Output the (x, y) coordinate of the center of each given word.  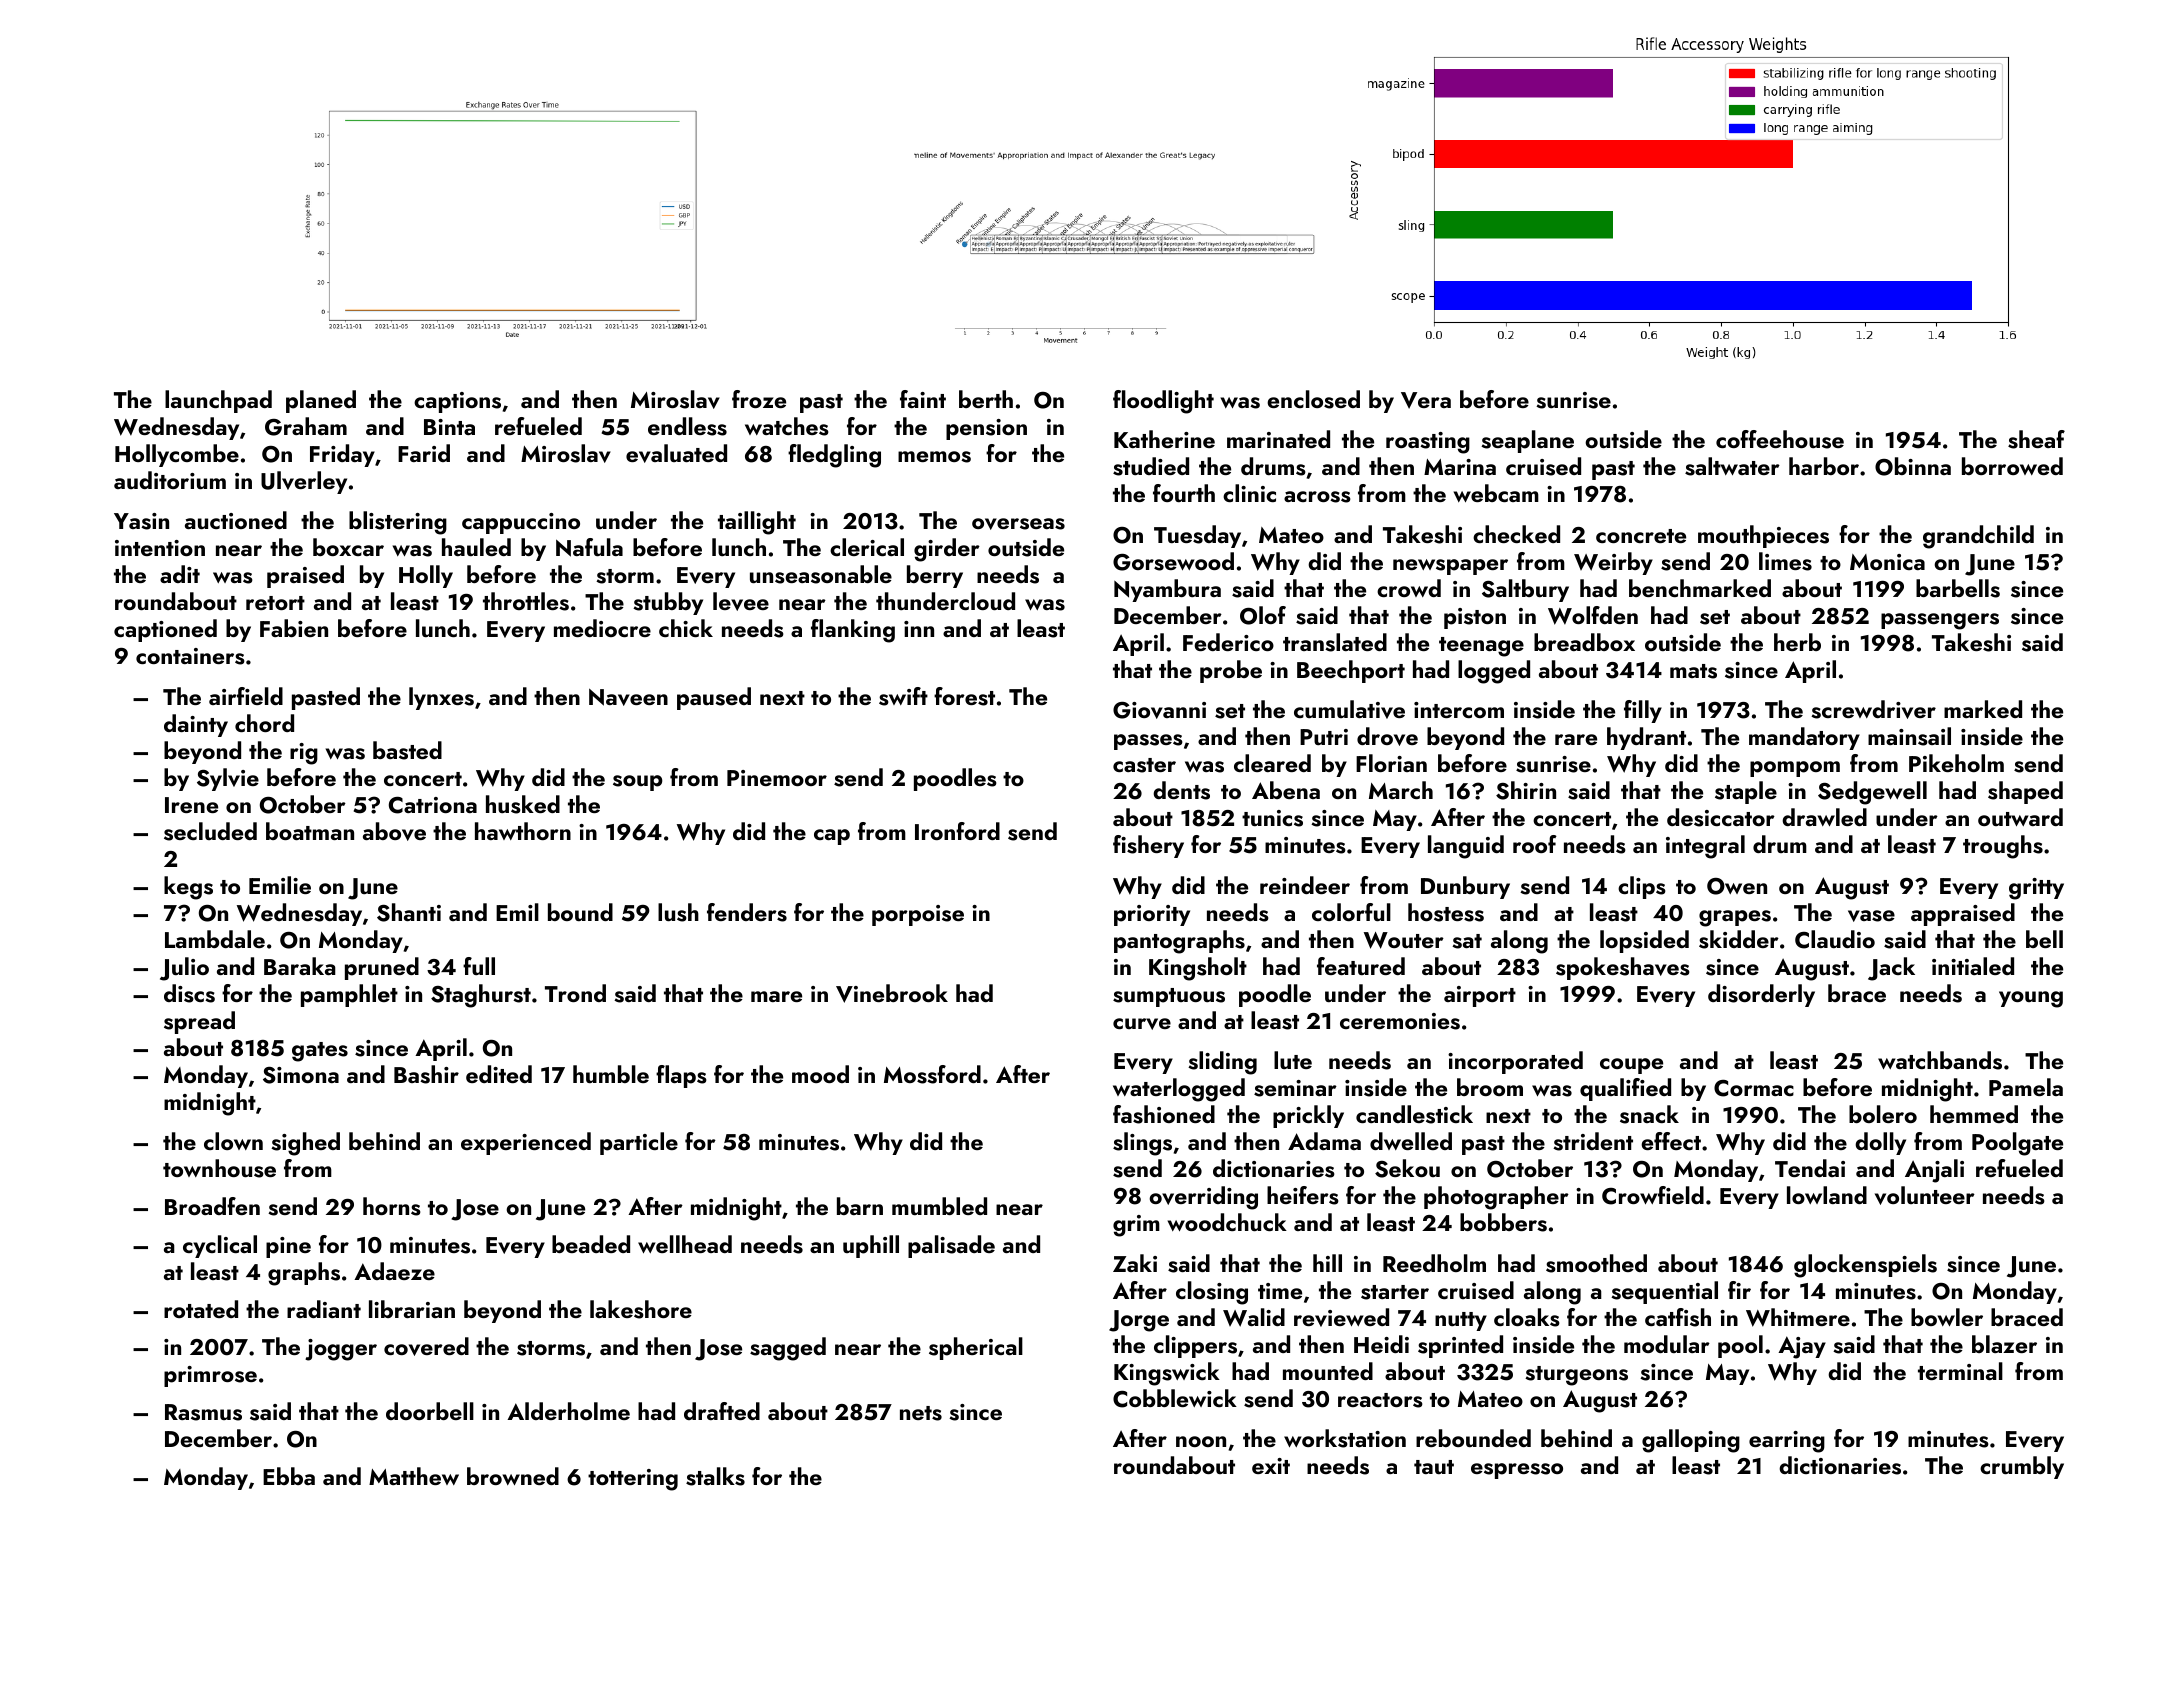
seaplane (1527, 441)
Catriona (433, 805)
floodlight (1163, 402)
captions (457, 402)
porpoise (918, 915)
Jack (1891, 969)
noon (1201, 1441)
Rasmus (203, 1412)
